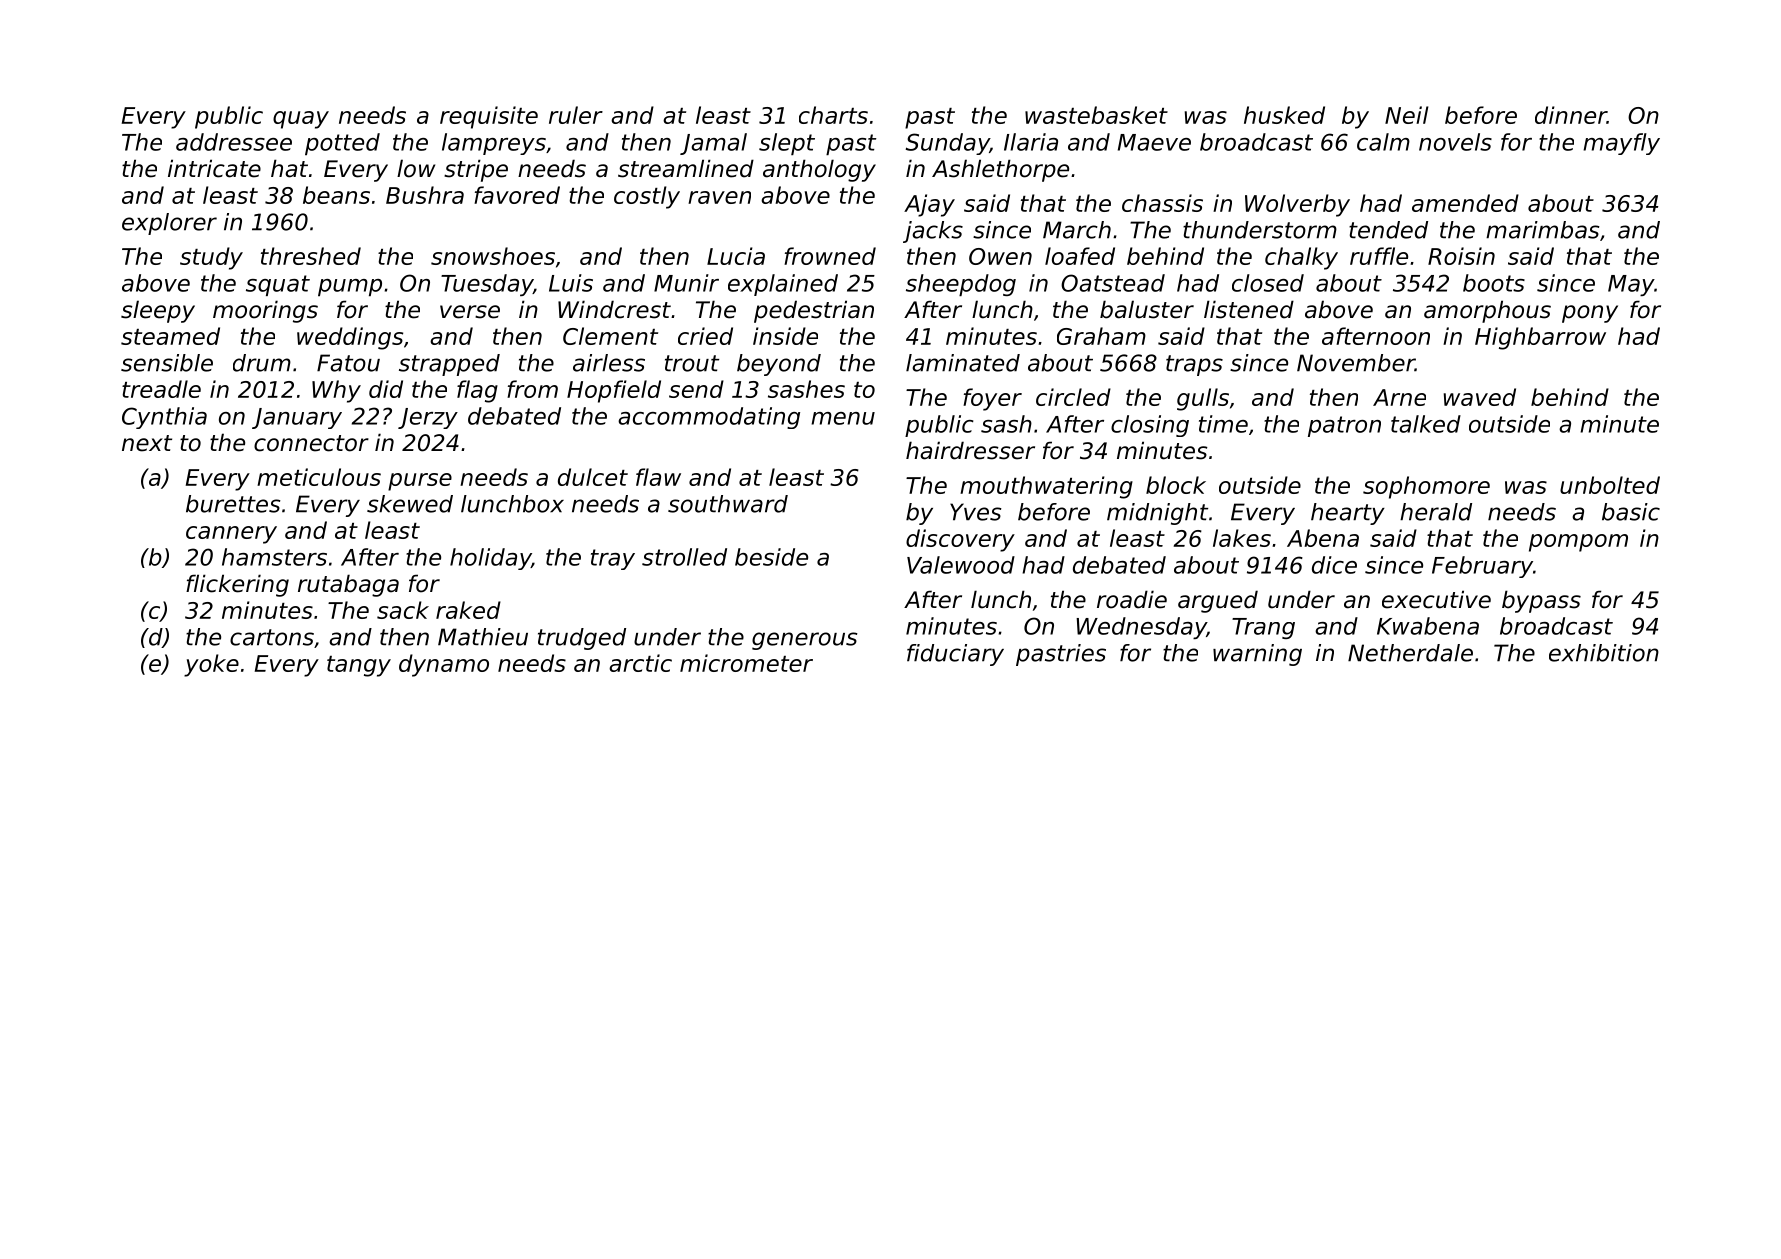  Describe the element at coordinates (161, 389) in the document. I see `treadle` at that location.
